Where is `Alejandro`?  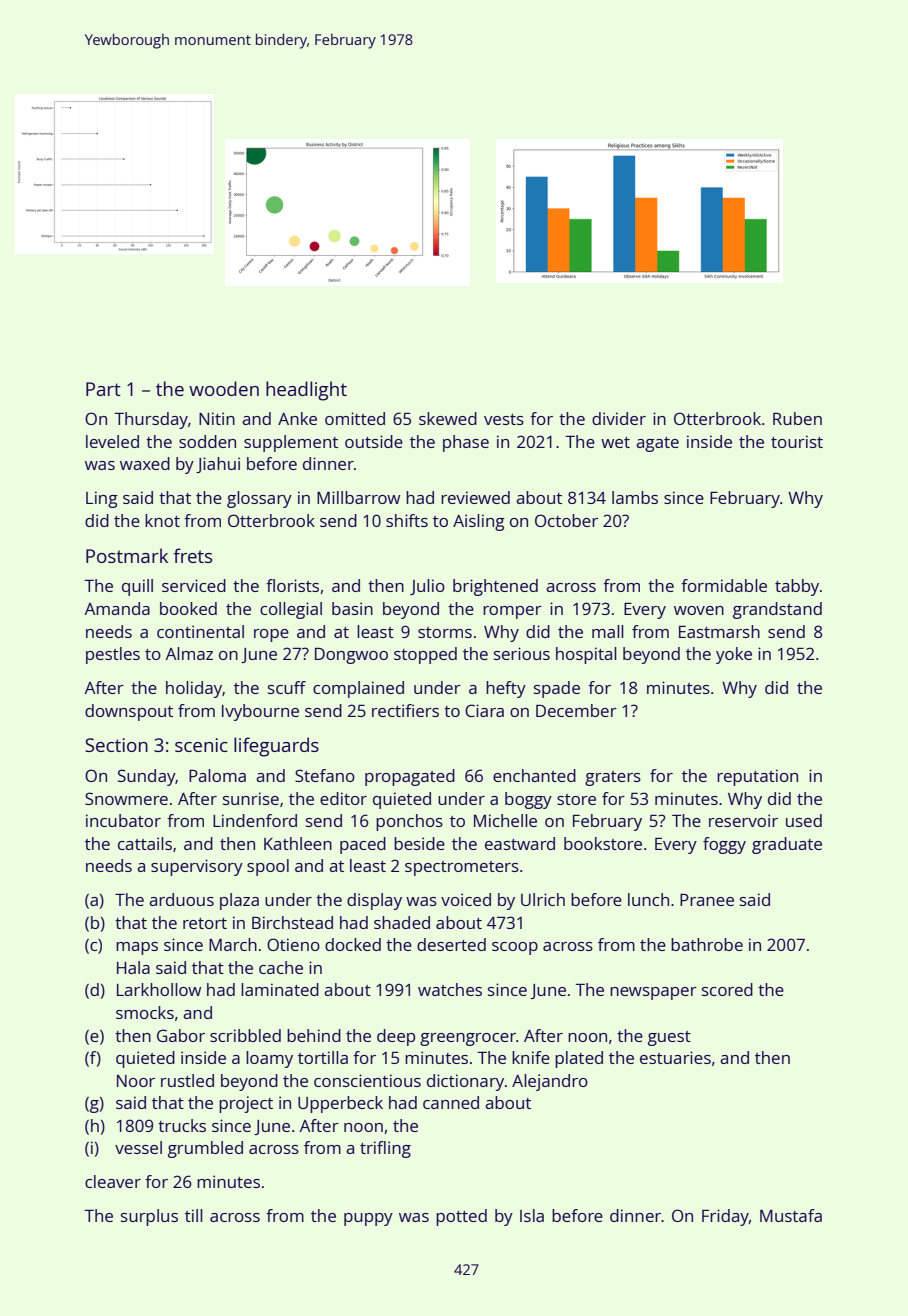 Alejandro is located at coordinates (550, 1082).
